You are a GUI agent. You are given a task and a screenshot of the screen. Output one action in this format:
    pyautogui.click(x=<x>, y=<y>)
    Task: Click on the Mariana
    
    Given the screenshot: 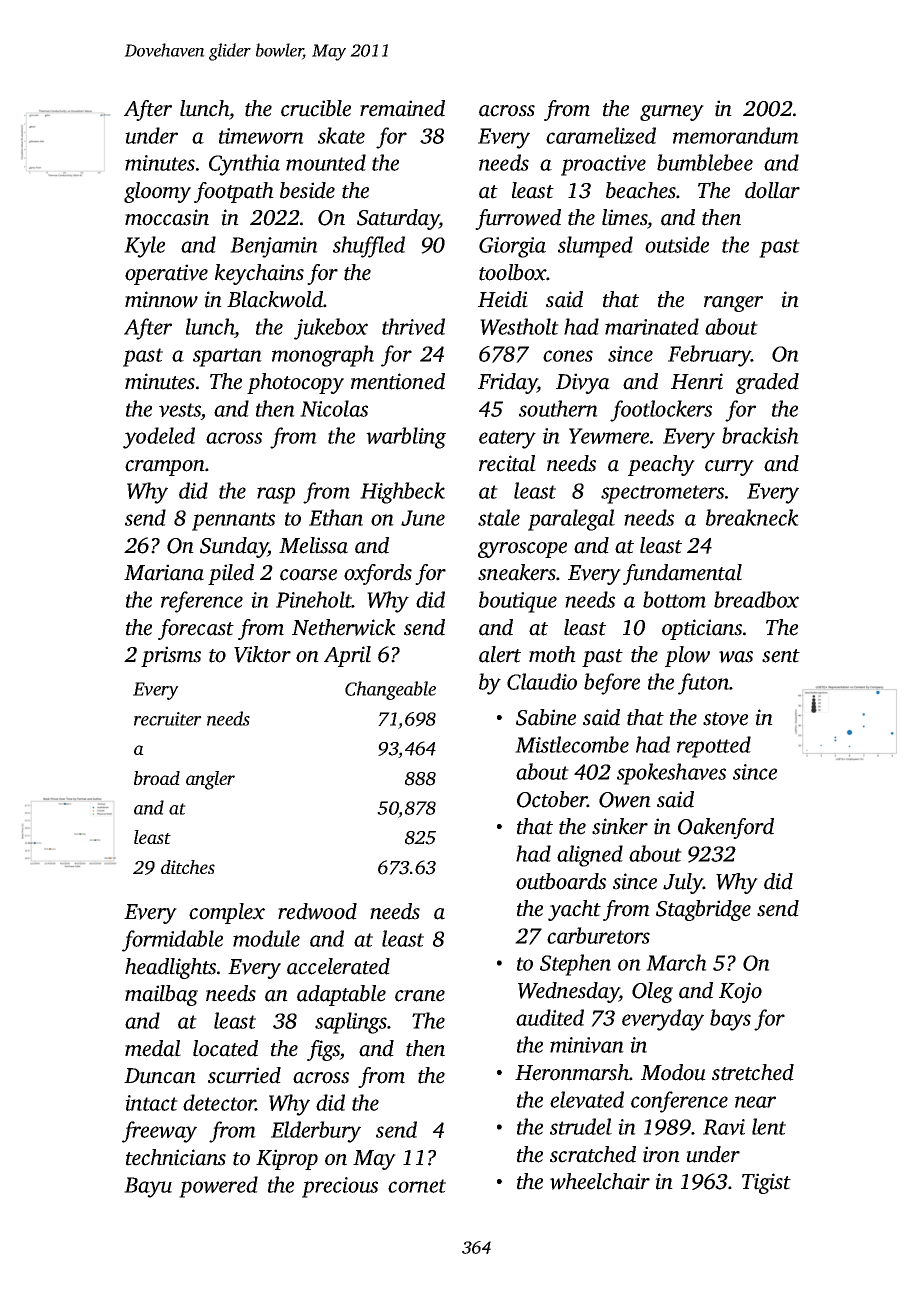 What is the action you would take?
    pyautogui.click(x=164, y=572)
